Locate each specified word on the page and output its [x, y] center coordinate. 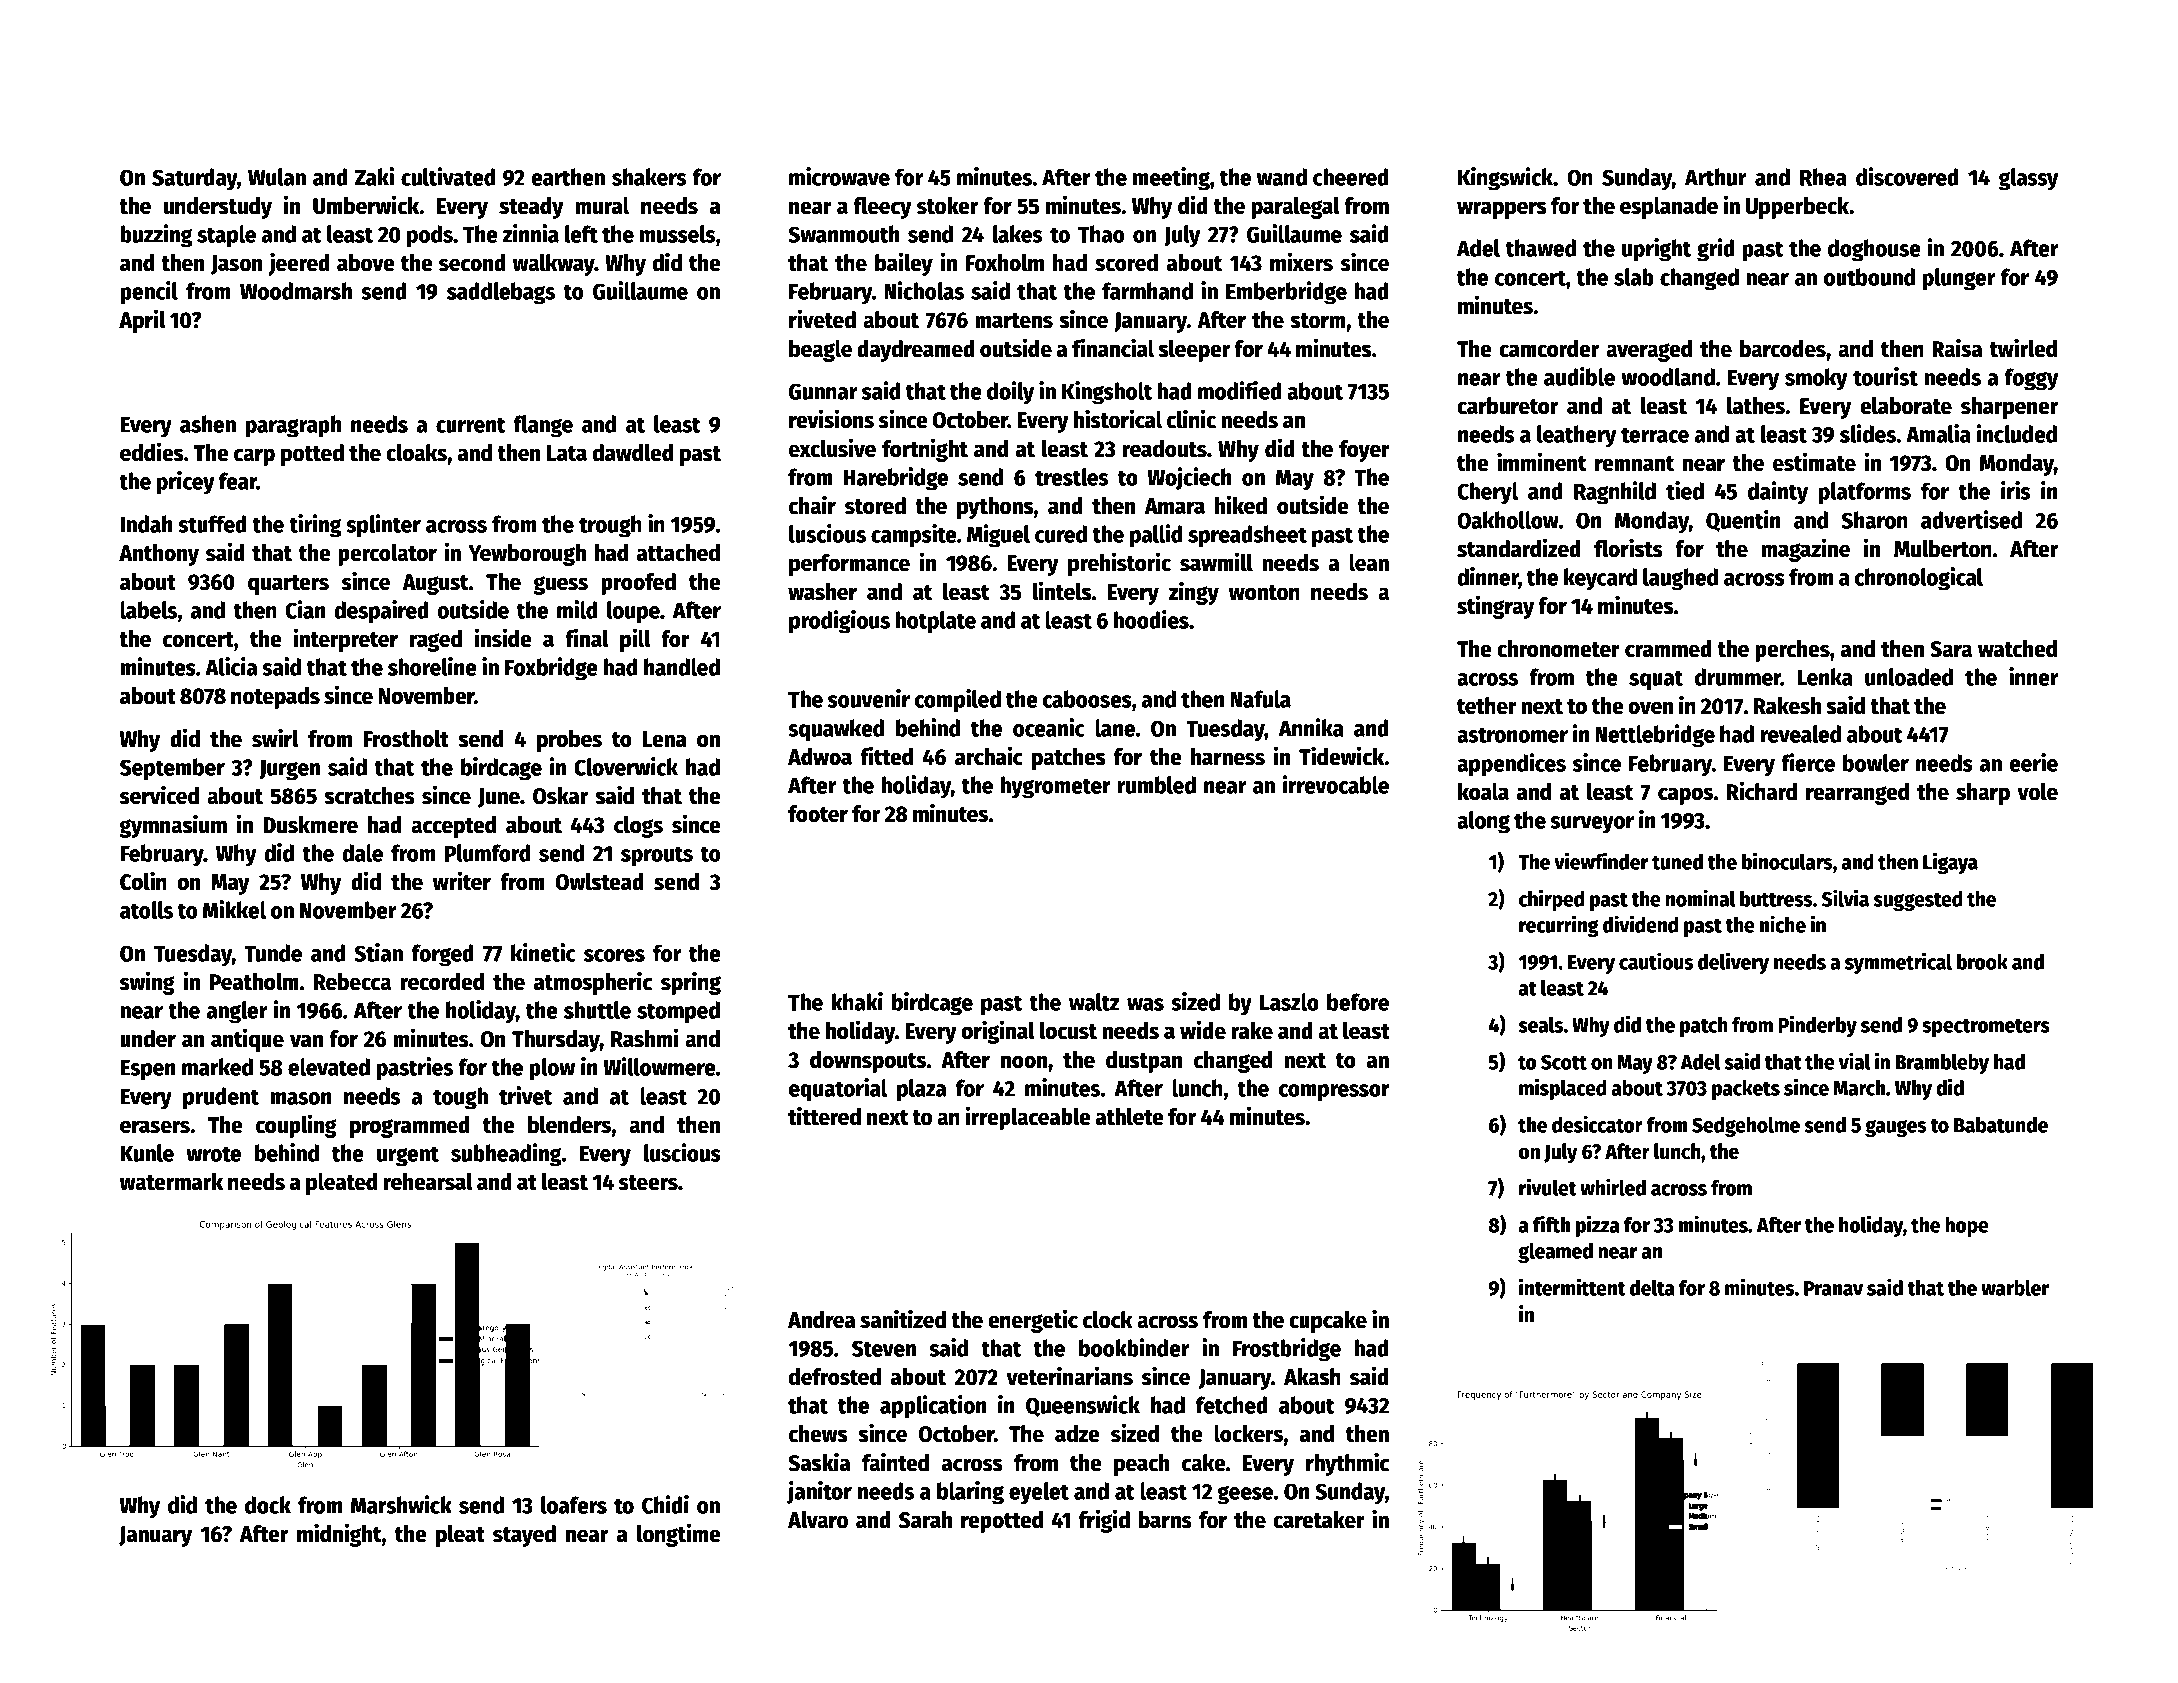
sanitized [903, 1319]
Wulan [277, 177]
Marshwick [401, 1504]
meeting [1171, 179]
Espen [148, 1070]
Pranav [1833, 1288]
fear [238, 481]
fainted [895, 1462]
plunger [1959, 279]
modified [1240, 390]
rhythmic [1348, 1464]
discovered [1907, 176]
